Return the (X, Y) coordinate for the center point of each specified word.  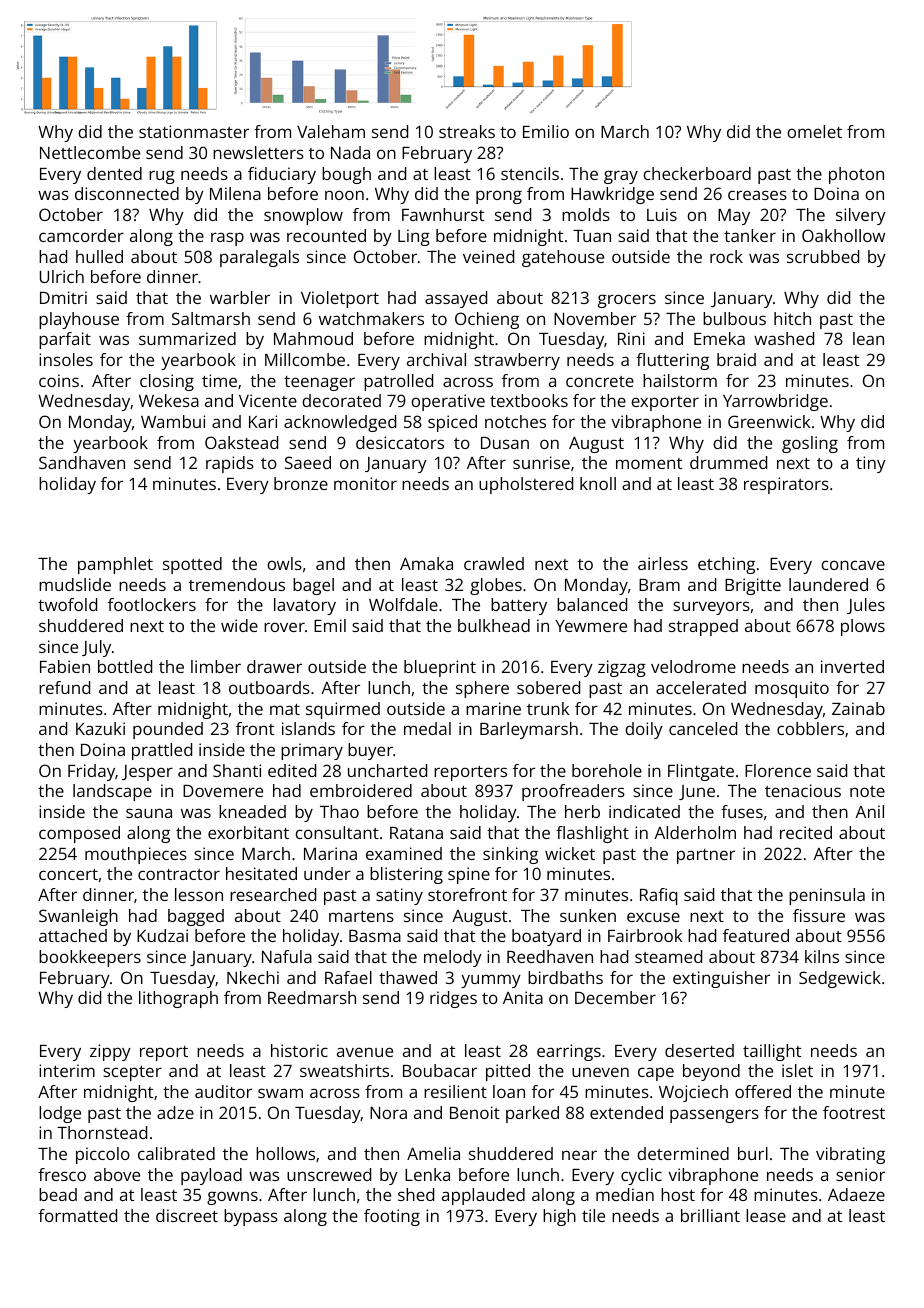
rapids (230, 464)
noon (344, 195)
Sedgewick (840, 979)
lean (868, 338)
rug (162, 177)
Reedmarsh (312, 997)
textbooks (529, 400)
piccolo (103, 1155)
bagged (196, 917)
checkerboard (697, 173)
